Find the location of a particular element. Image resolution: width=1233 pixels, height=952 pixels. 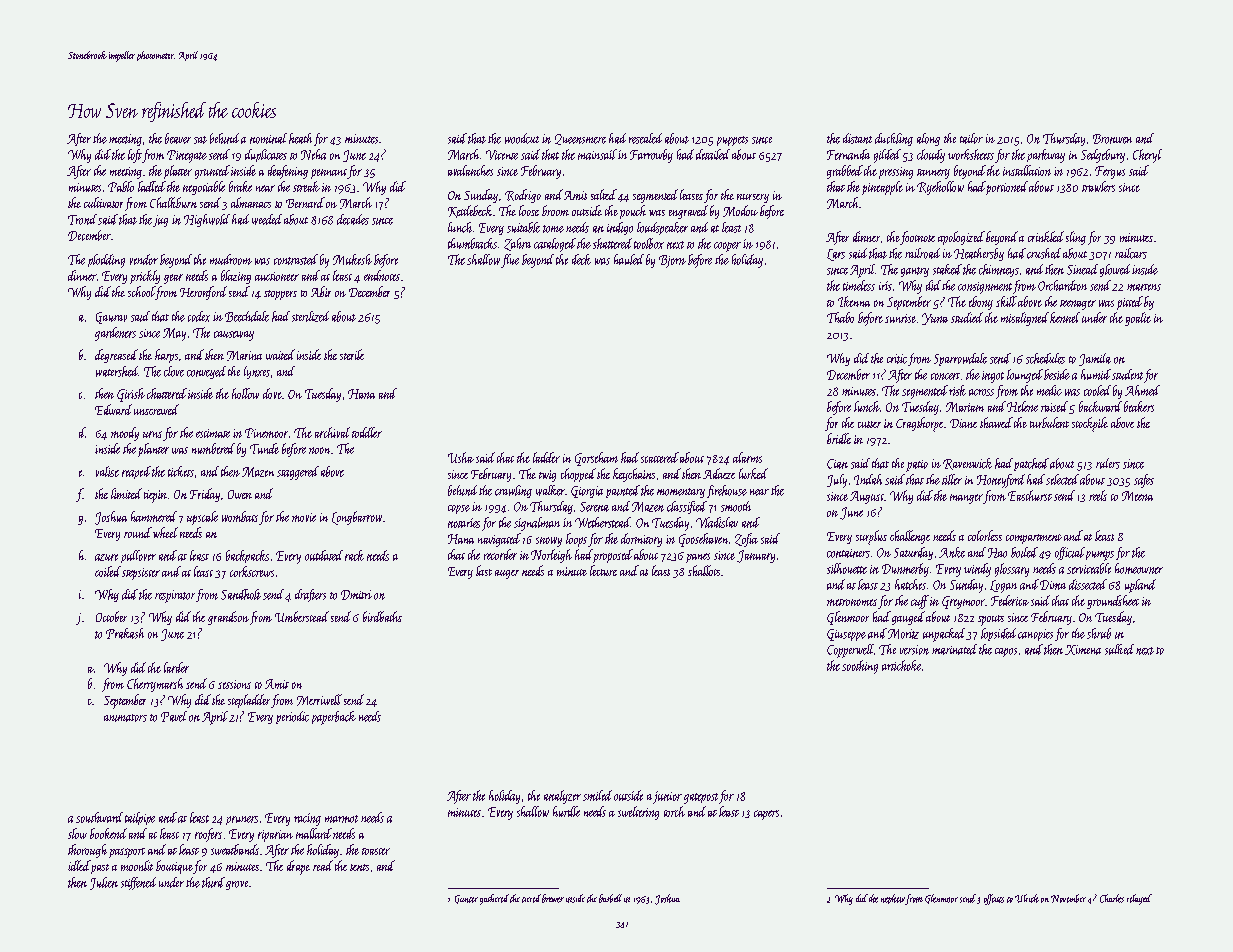

cloudy is located at coordinates (931, 156).
